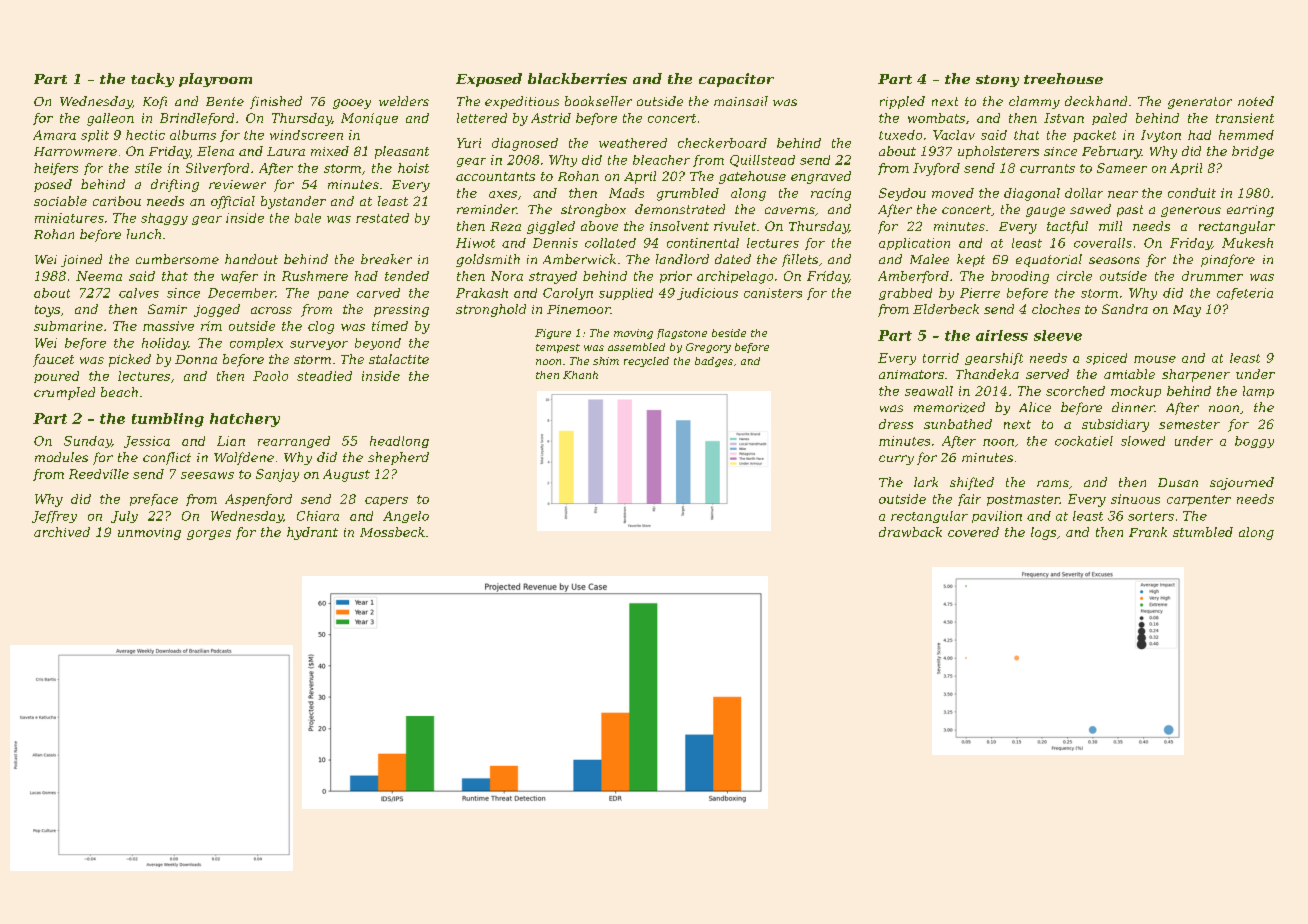 Image resolution: width=1308 pixels, height=924 pixels. What do you see at coordinates (1242, 483) in the screenshot?
I see `sojourned` at bounding box center [1242, 483].
